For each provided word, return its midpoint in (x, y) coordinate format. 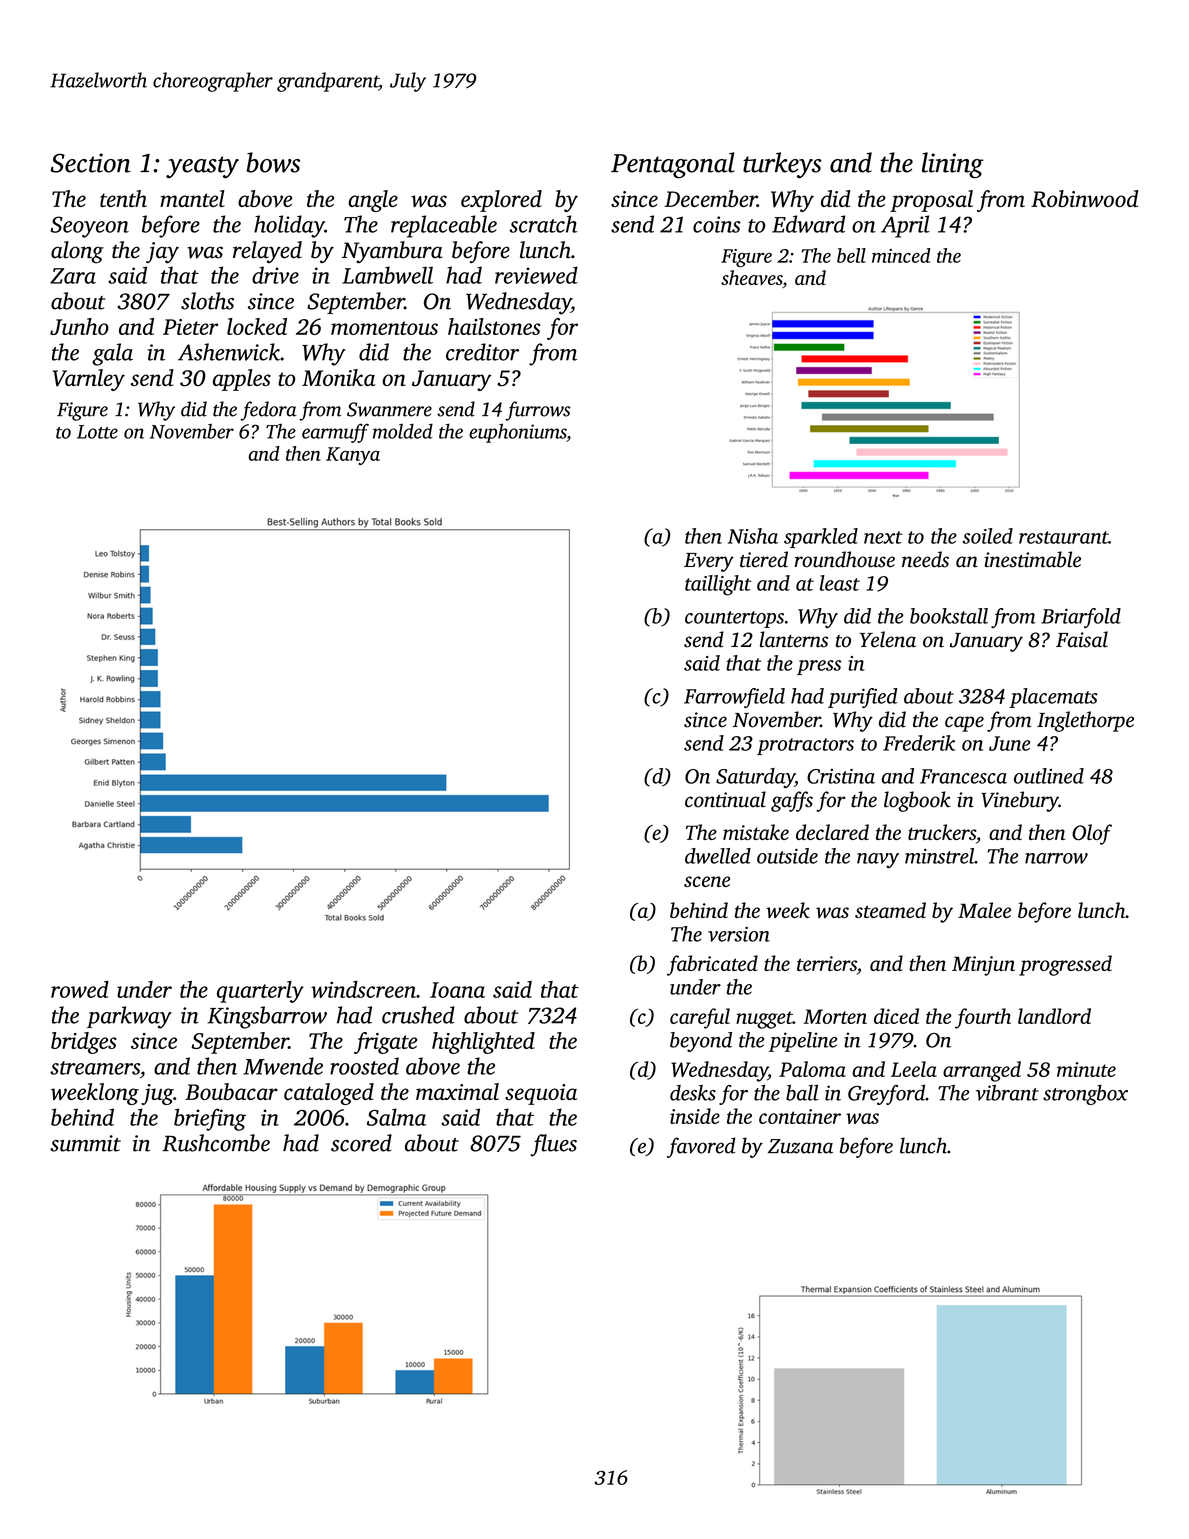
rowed (80, 989)
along (77, 252)
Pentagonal (673, 165)
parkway (129, 1017)
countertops (734, 619)
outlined (1049, 776)
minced (901, 255)
